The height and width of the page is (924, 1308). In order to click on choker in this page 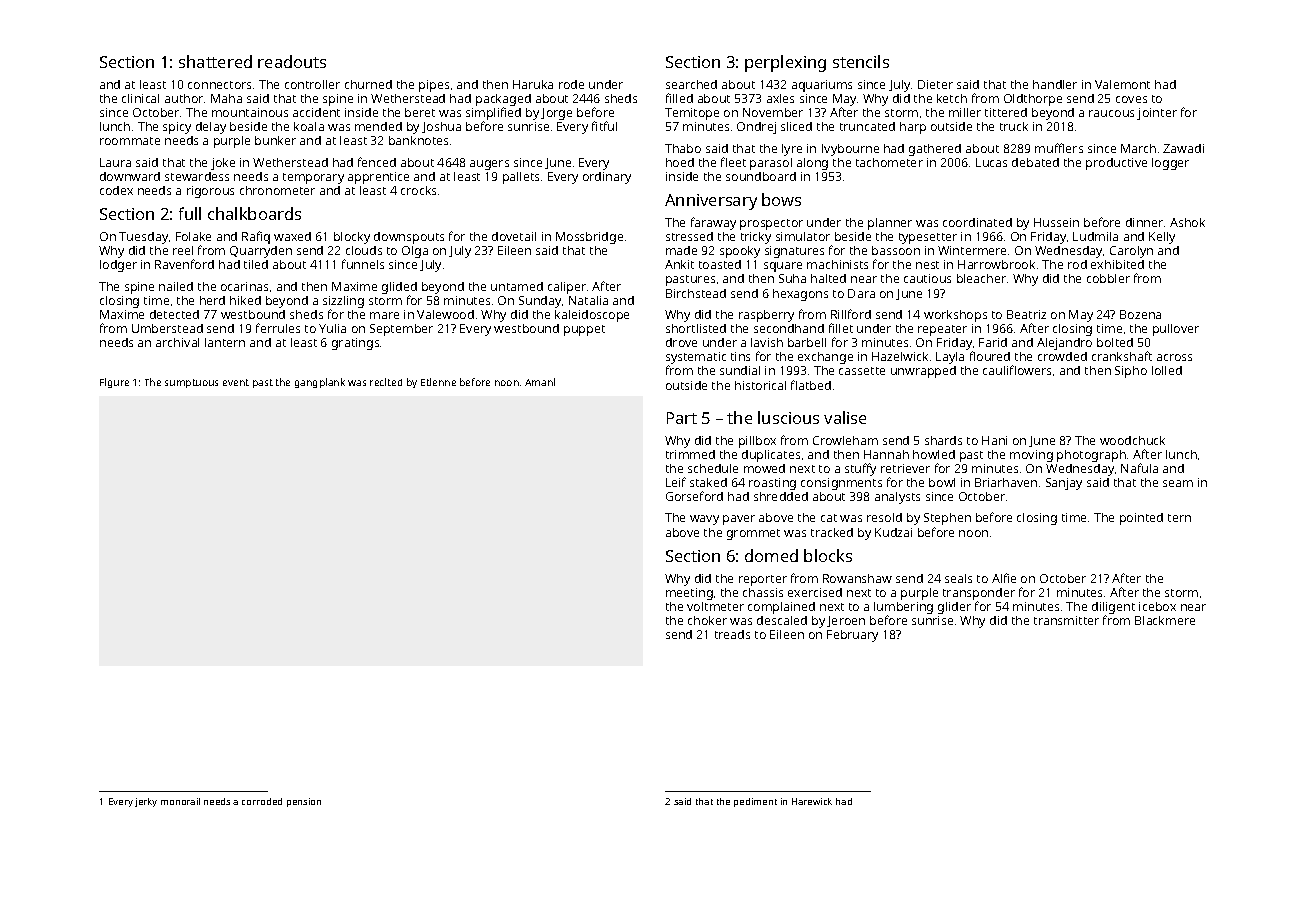, I will do `click(707, 620)`.
